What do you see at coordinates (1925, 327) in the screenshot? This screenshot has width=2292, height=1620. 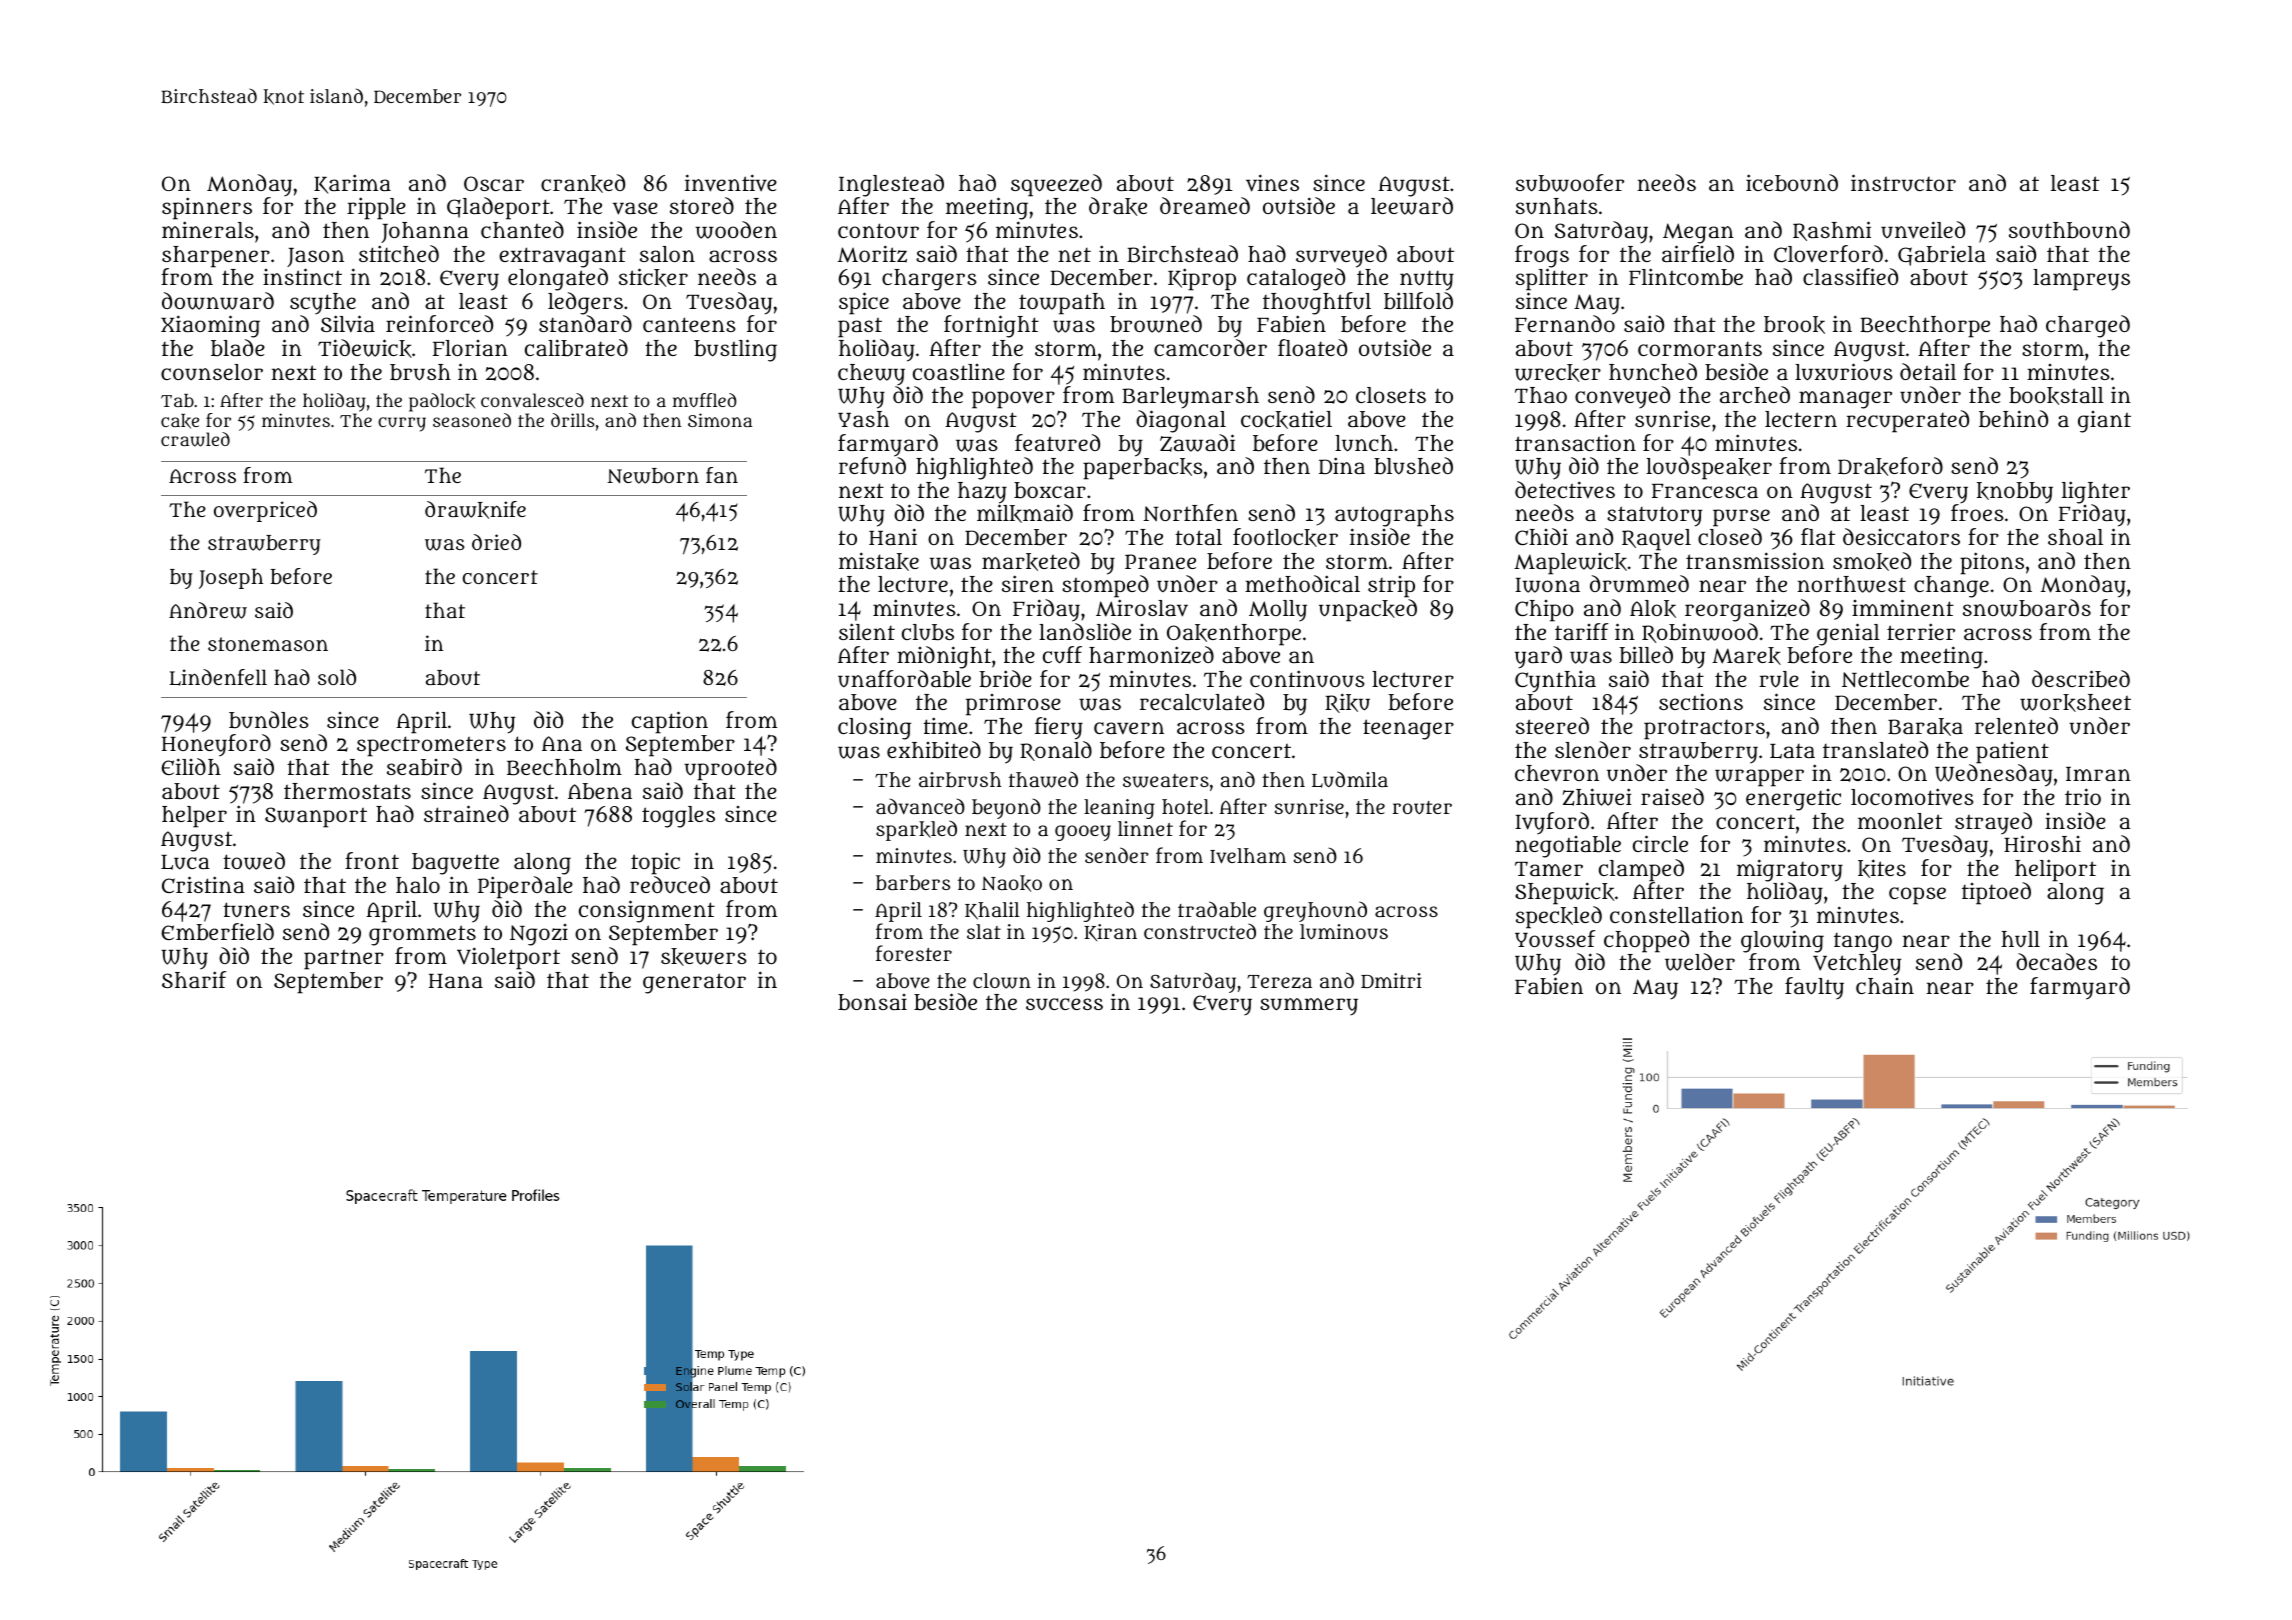 I see `Beechthorpe` at bounding box center [1925, 327].
